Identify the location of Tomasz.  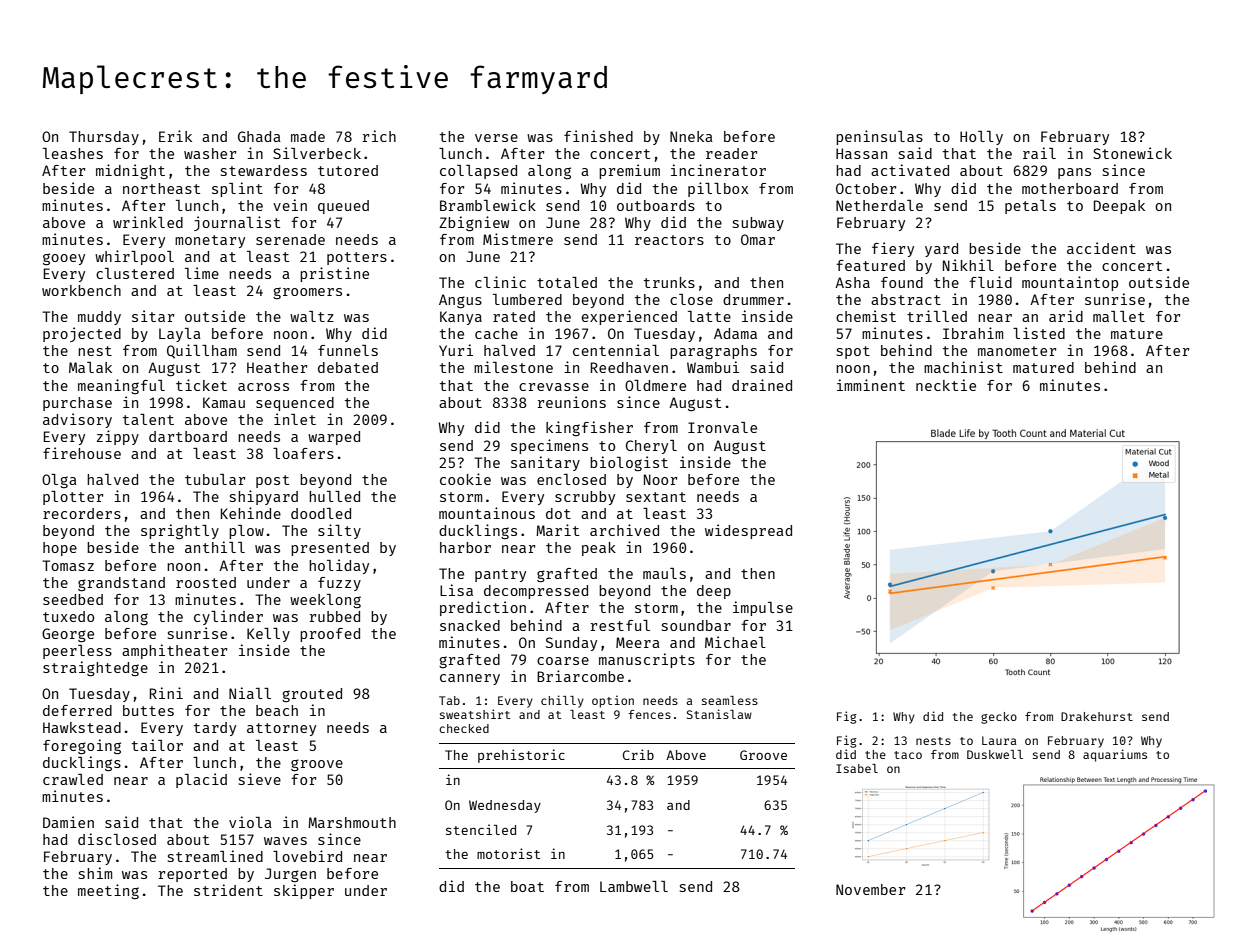
(68, 565).
